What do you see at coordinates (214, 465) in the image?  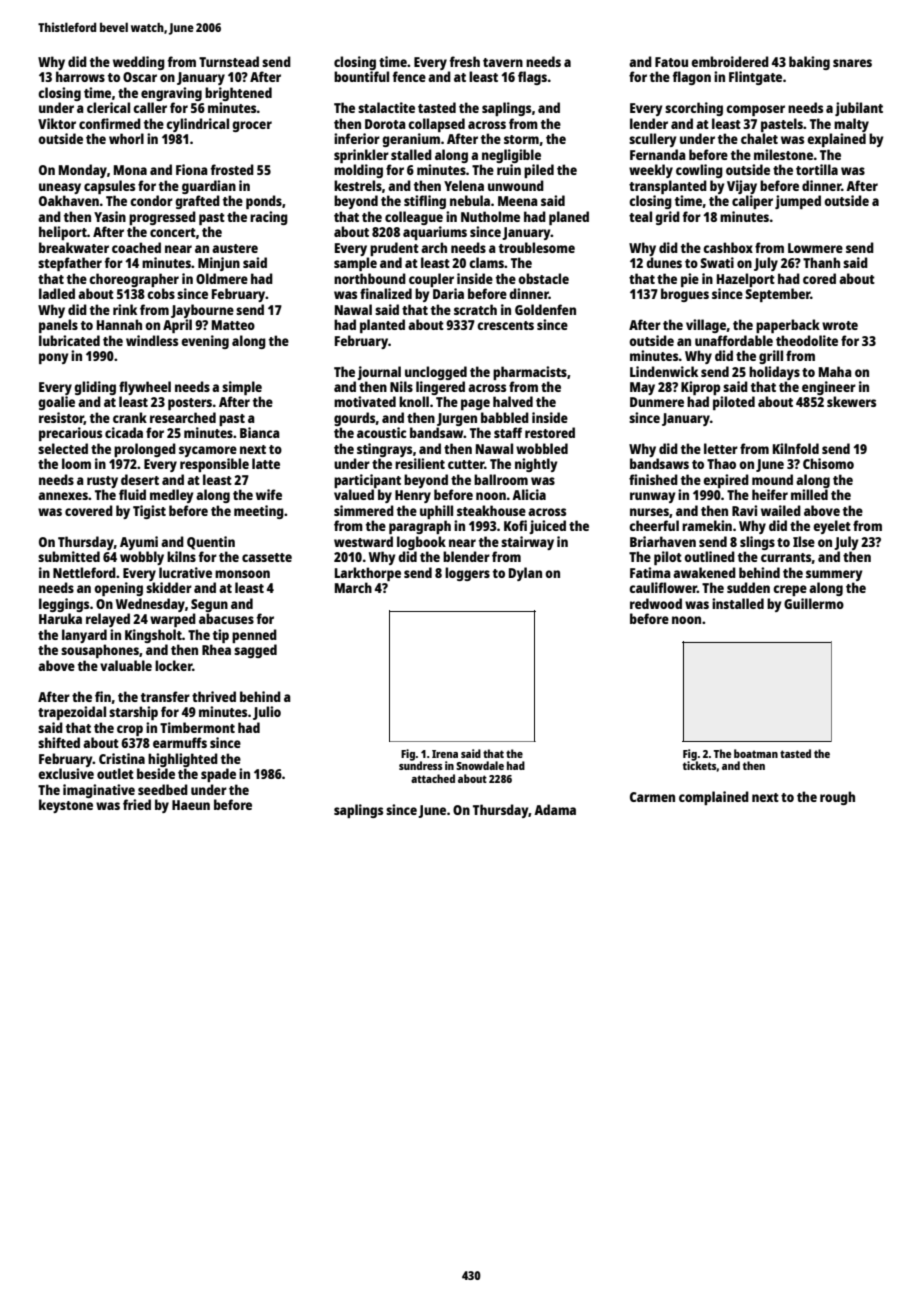 I see `responsible` at bounding box center [214, 465].
